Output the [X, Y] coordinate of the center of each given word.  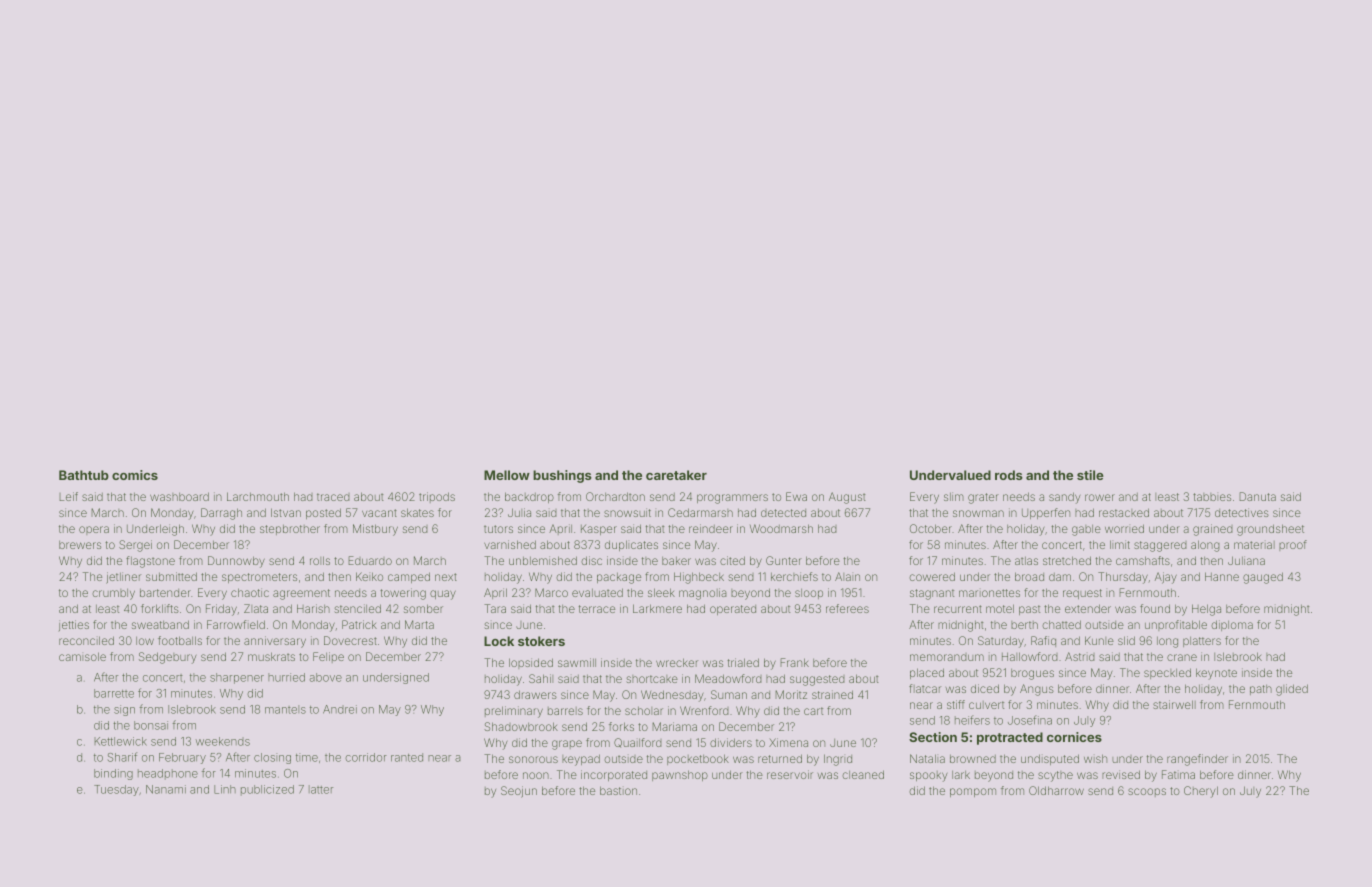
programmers [732, 499]
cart [813, 711]
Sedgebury [168, 658]
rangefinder [1197, 760]
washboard [179, 496]
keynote [1216, 674]
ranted [407, 757]
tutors [498, 529]
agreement [301, 594]
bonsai [151, 725]
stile [1090, 475]
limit [1120, 544]
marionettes [989, 593]
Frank [794, 662]
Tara [495, 608]
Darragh [221, 514]
